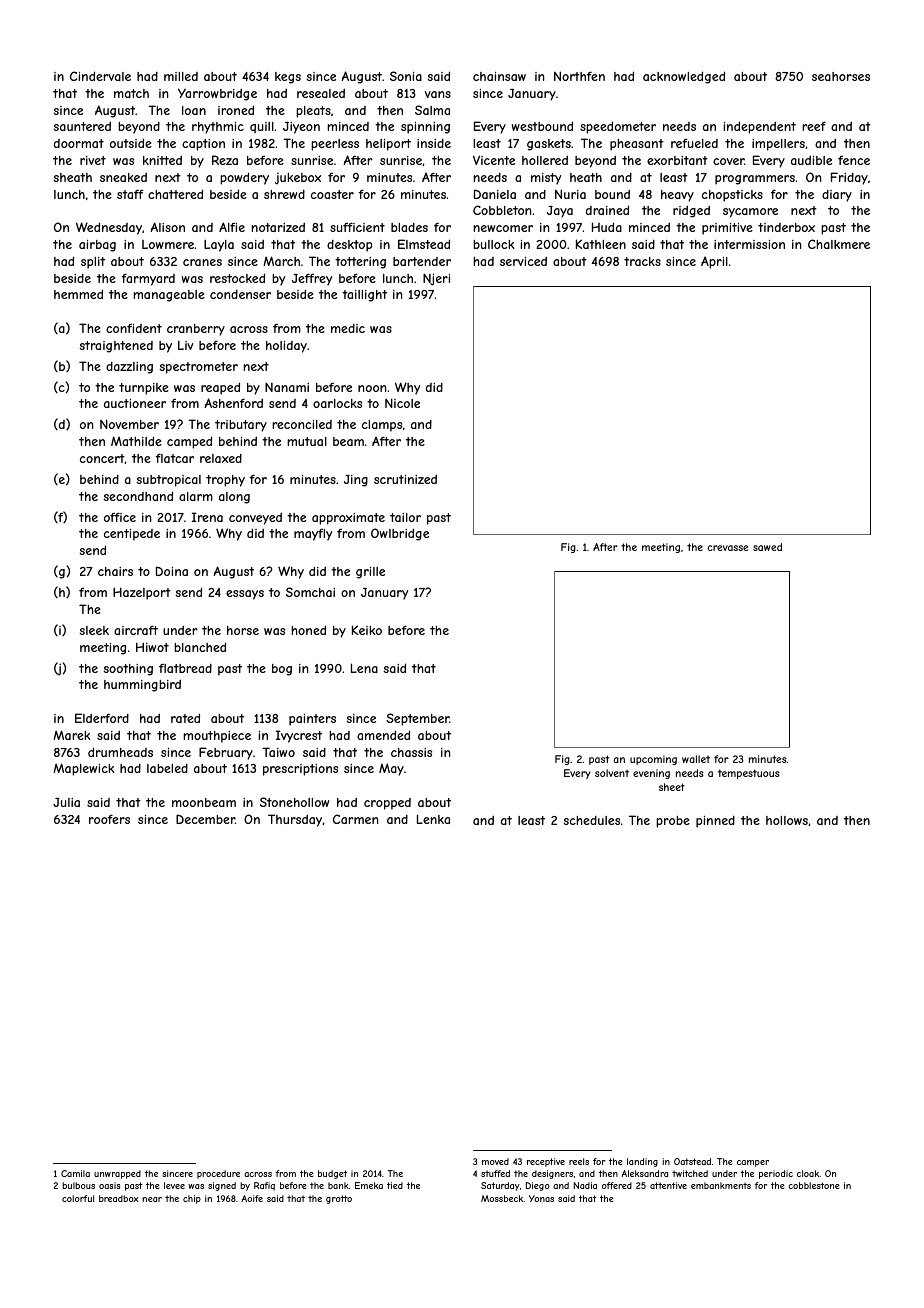 The height and width of the image is (1308, 924). I want to click on subtropical, so click(168, 481).
